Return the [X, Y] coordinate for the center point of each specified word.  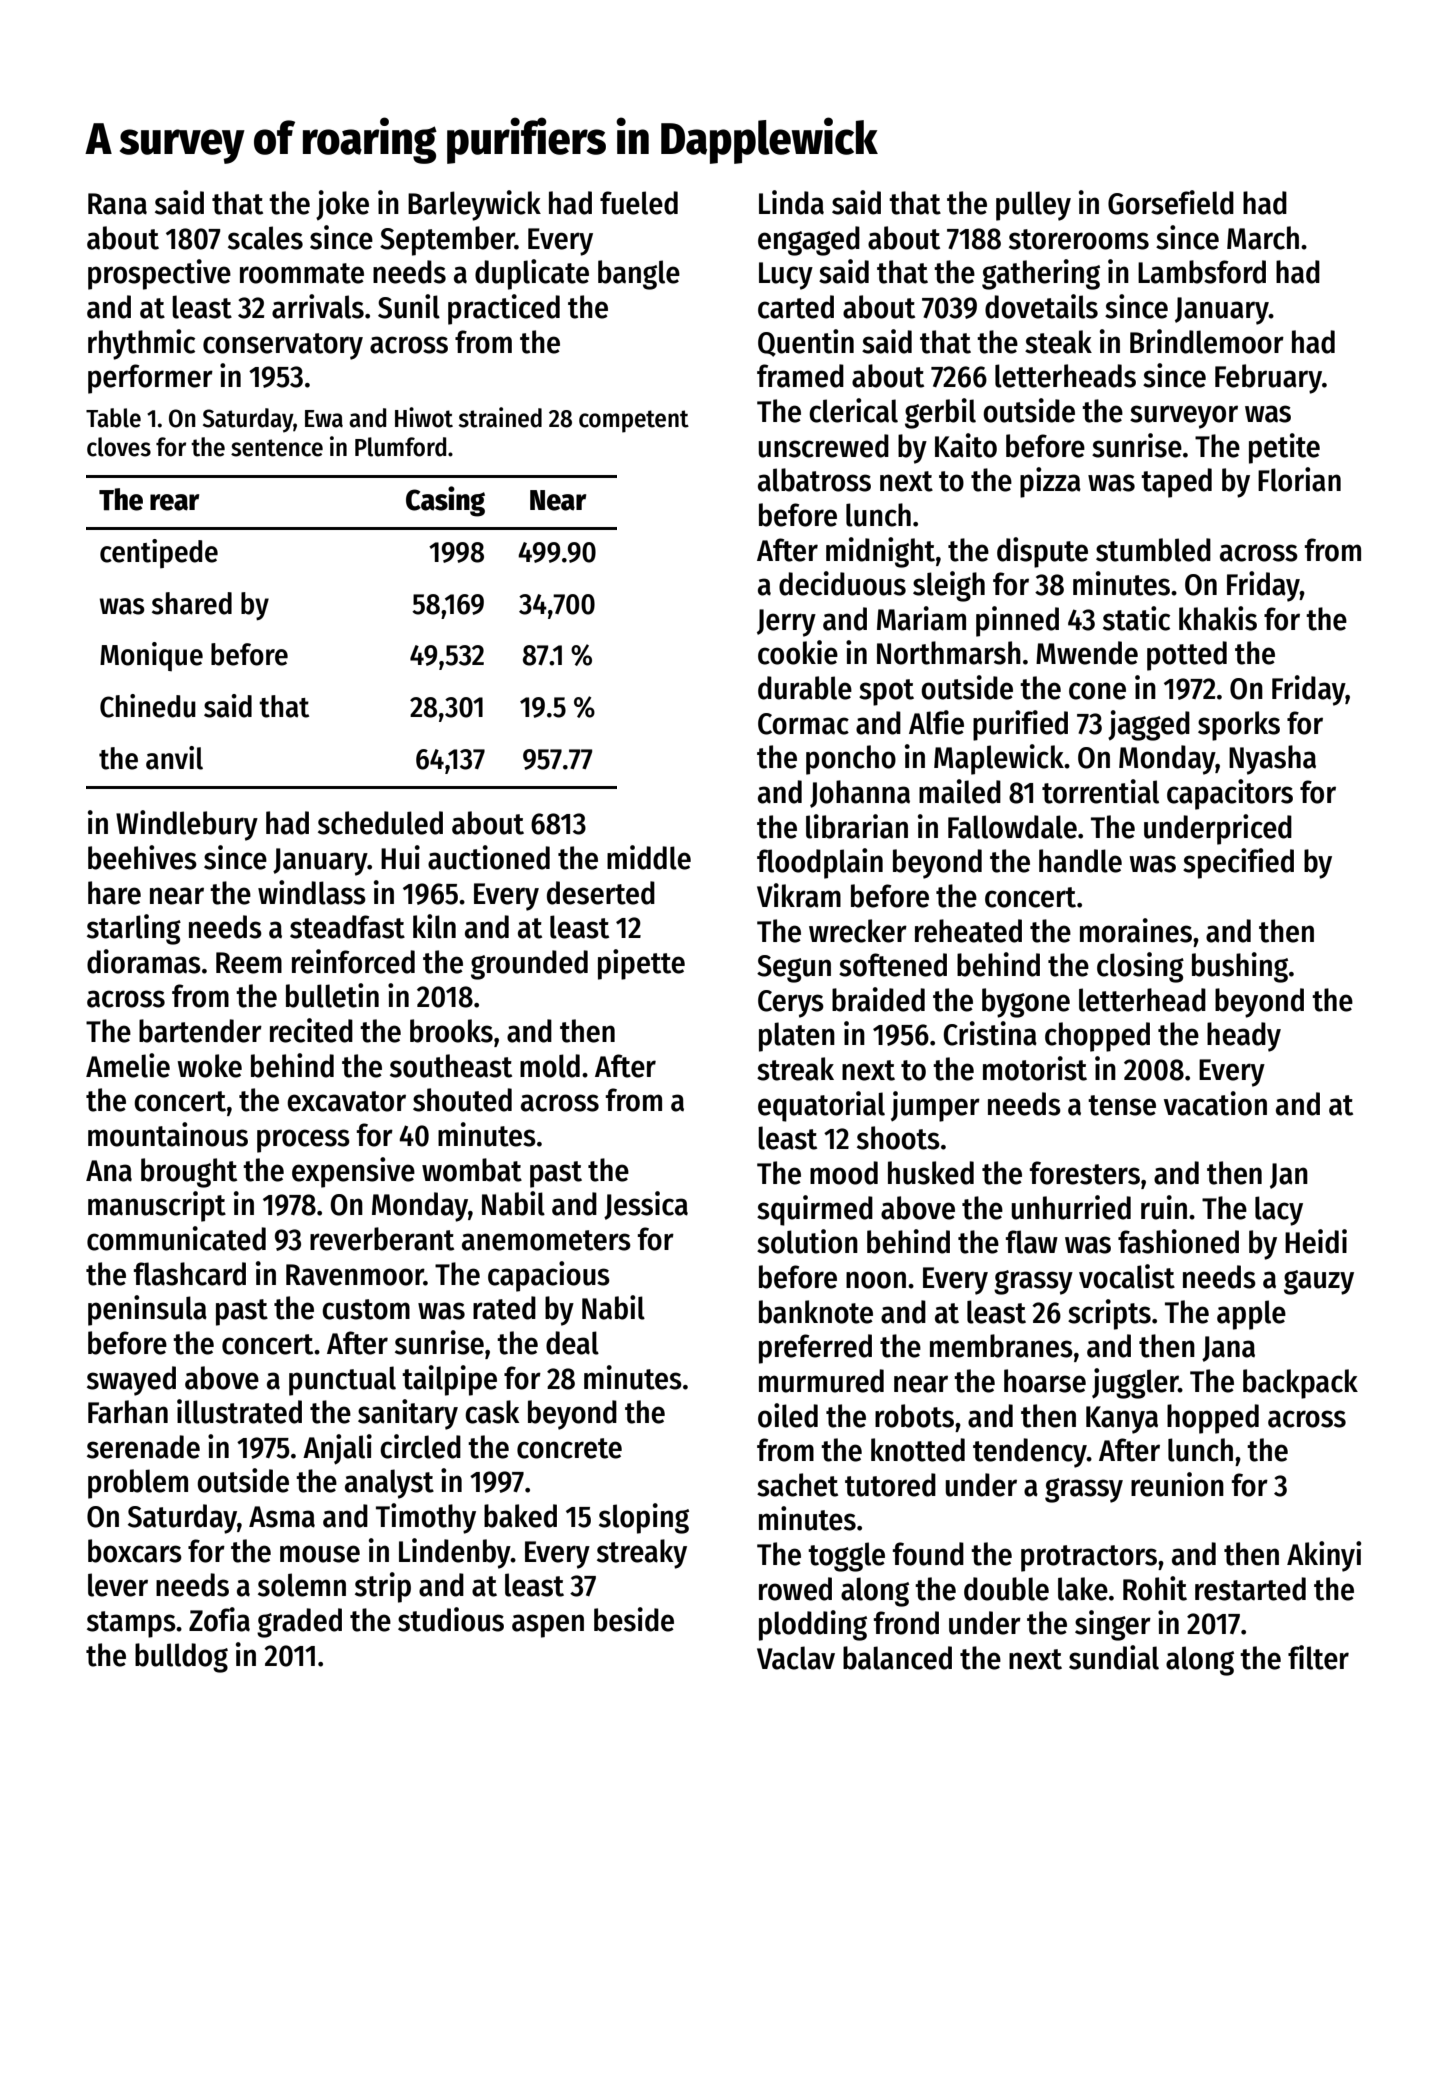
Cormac [803, 724]
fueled [639, 203]
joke [342, 205]
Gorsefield [1171, 202]
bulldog [181, 1658]
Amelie [128, 1065]
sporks [1239, 726]
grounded [529, 965]
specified [1238, 863]
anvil [174, 758]
